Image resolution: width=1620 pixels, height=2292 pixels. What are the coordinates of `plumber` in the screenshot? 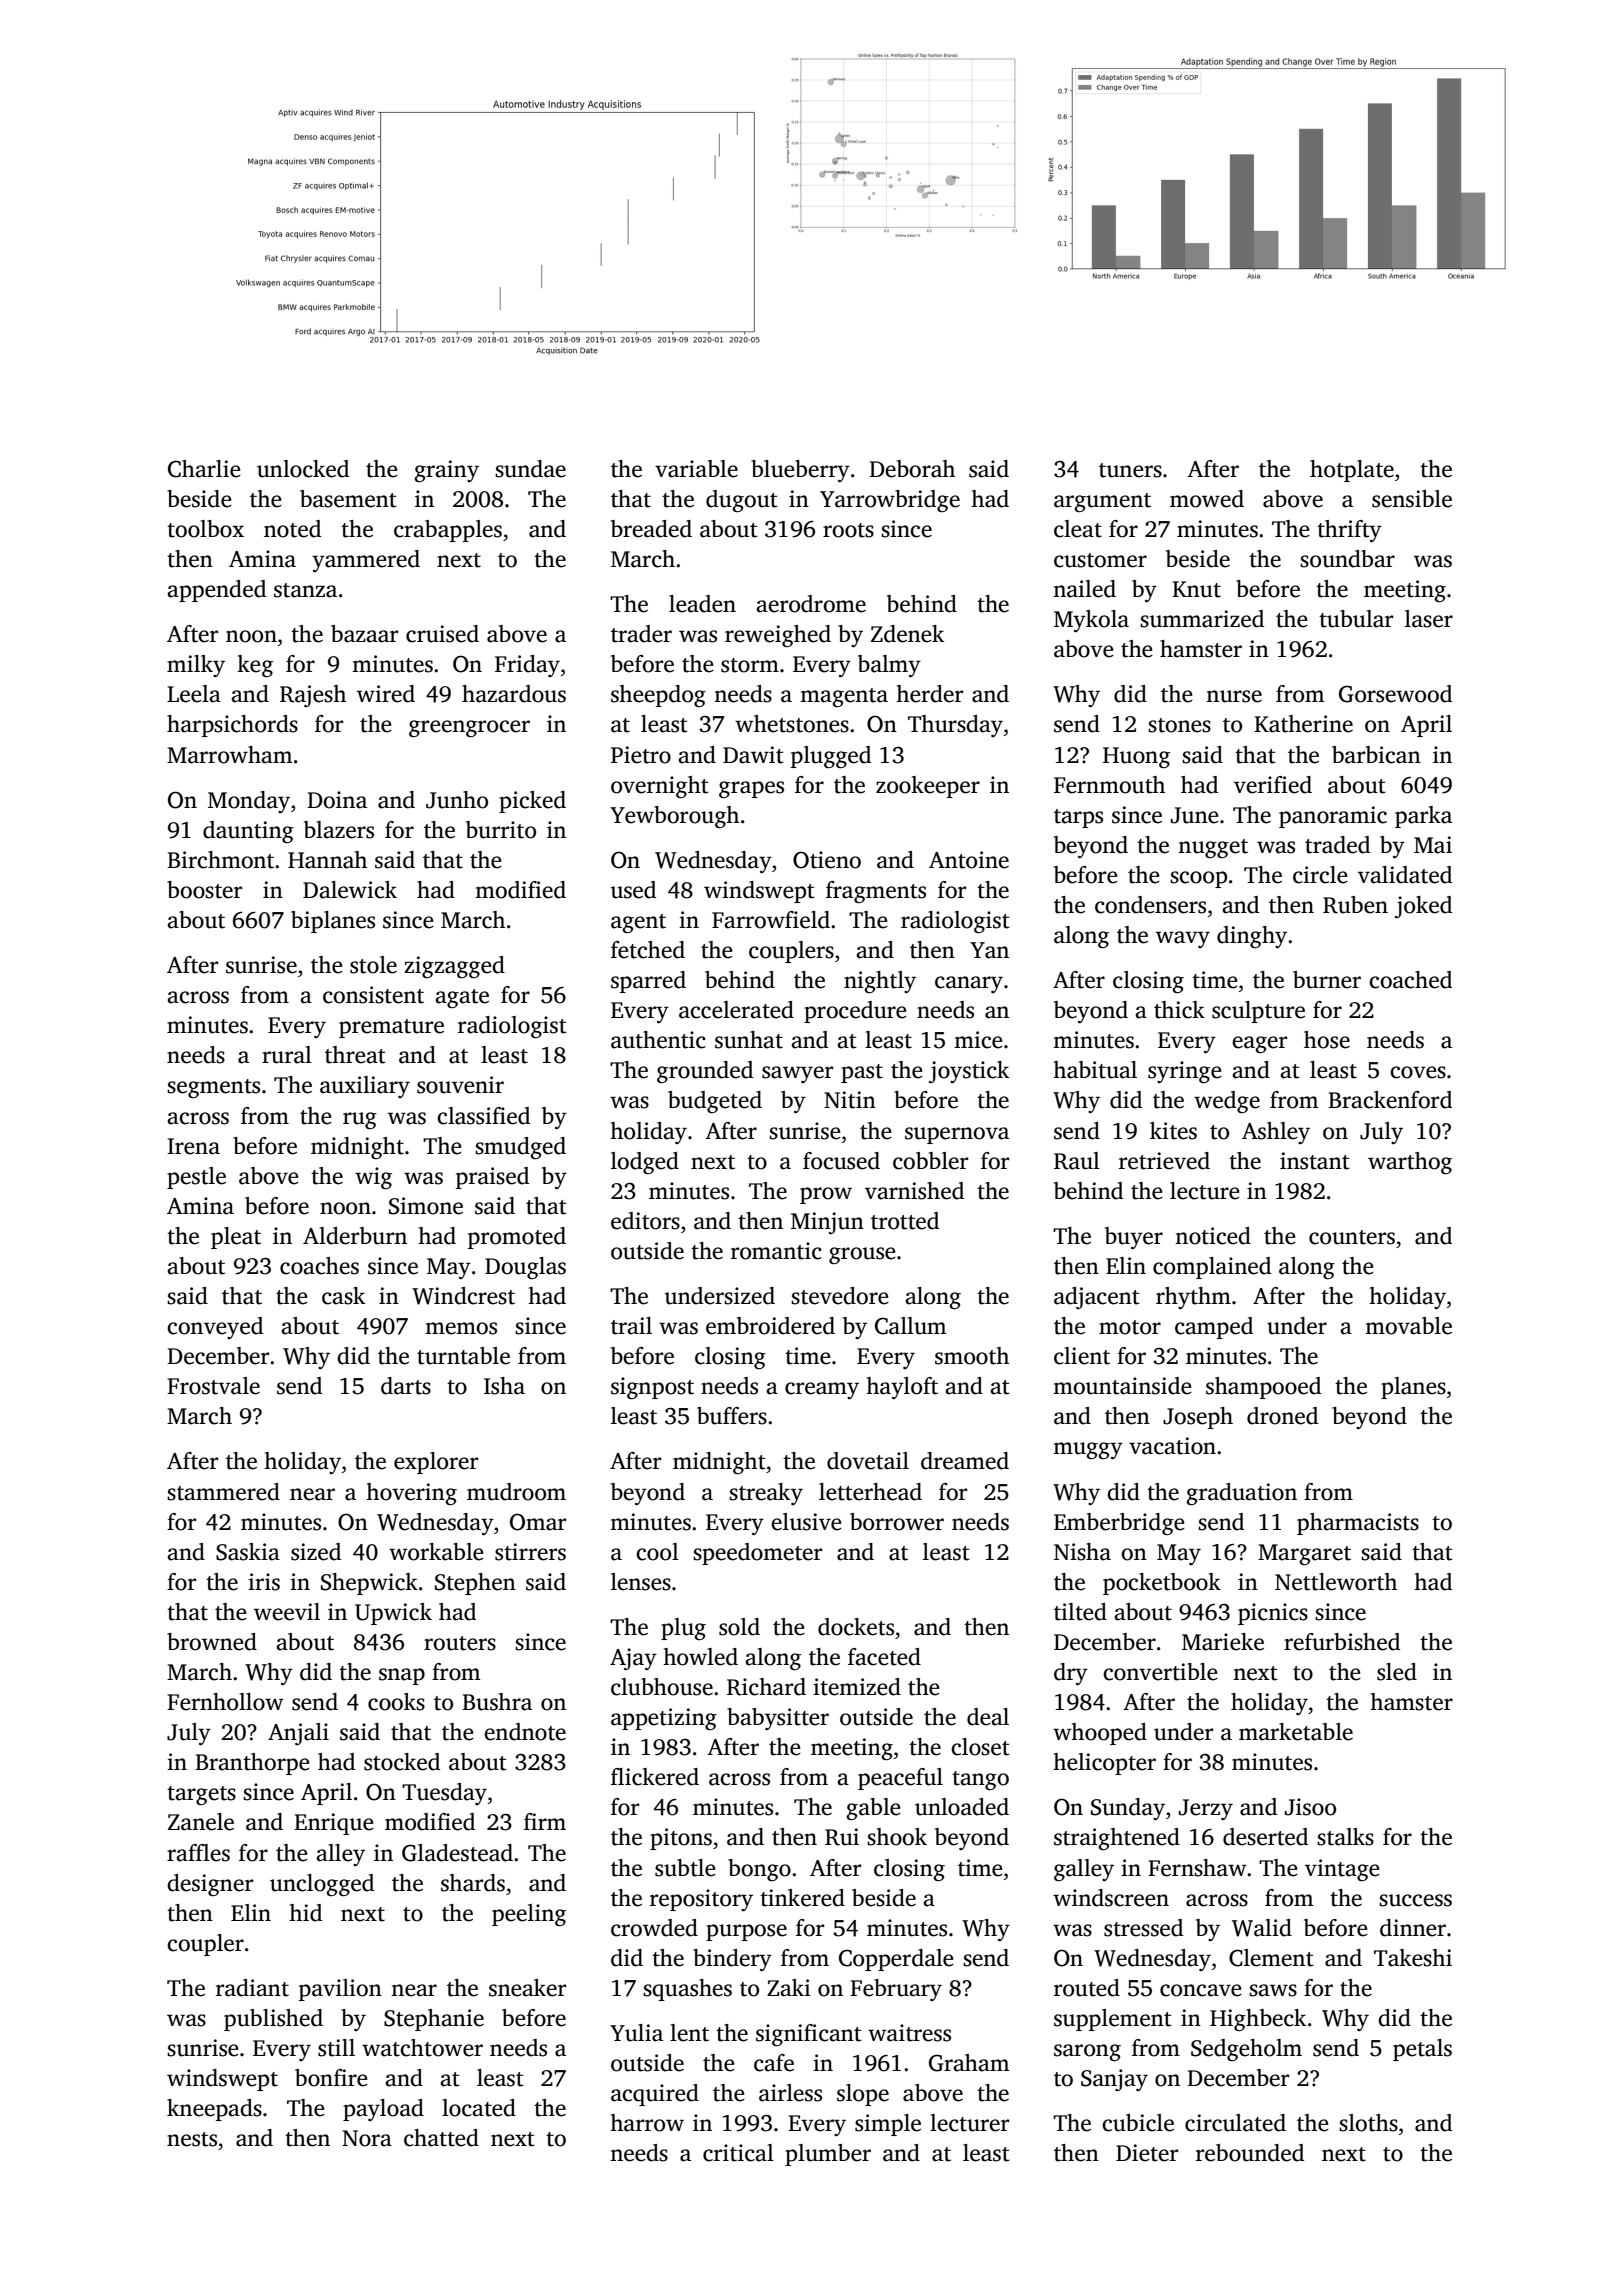 It's located at (828, 2155).
